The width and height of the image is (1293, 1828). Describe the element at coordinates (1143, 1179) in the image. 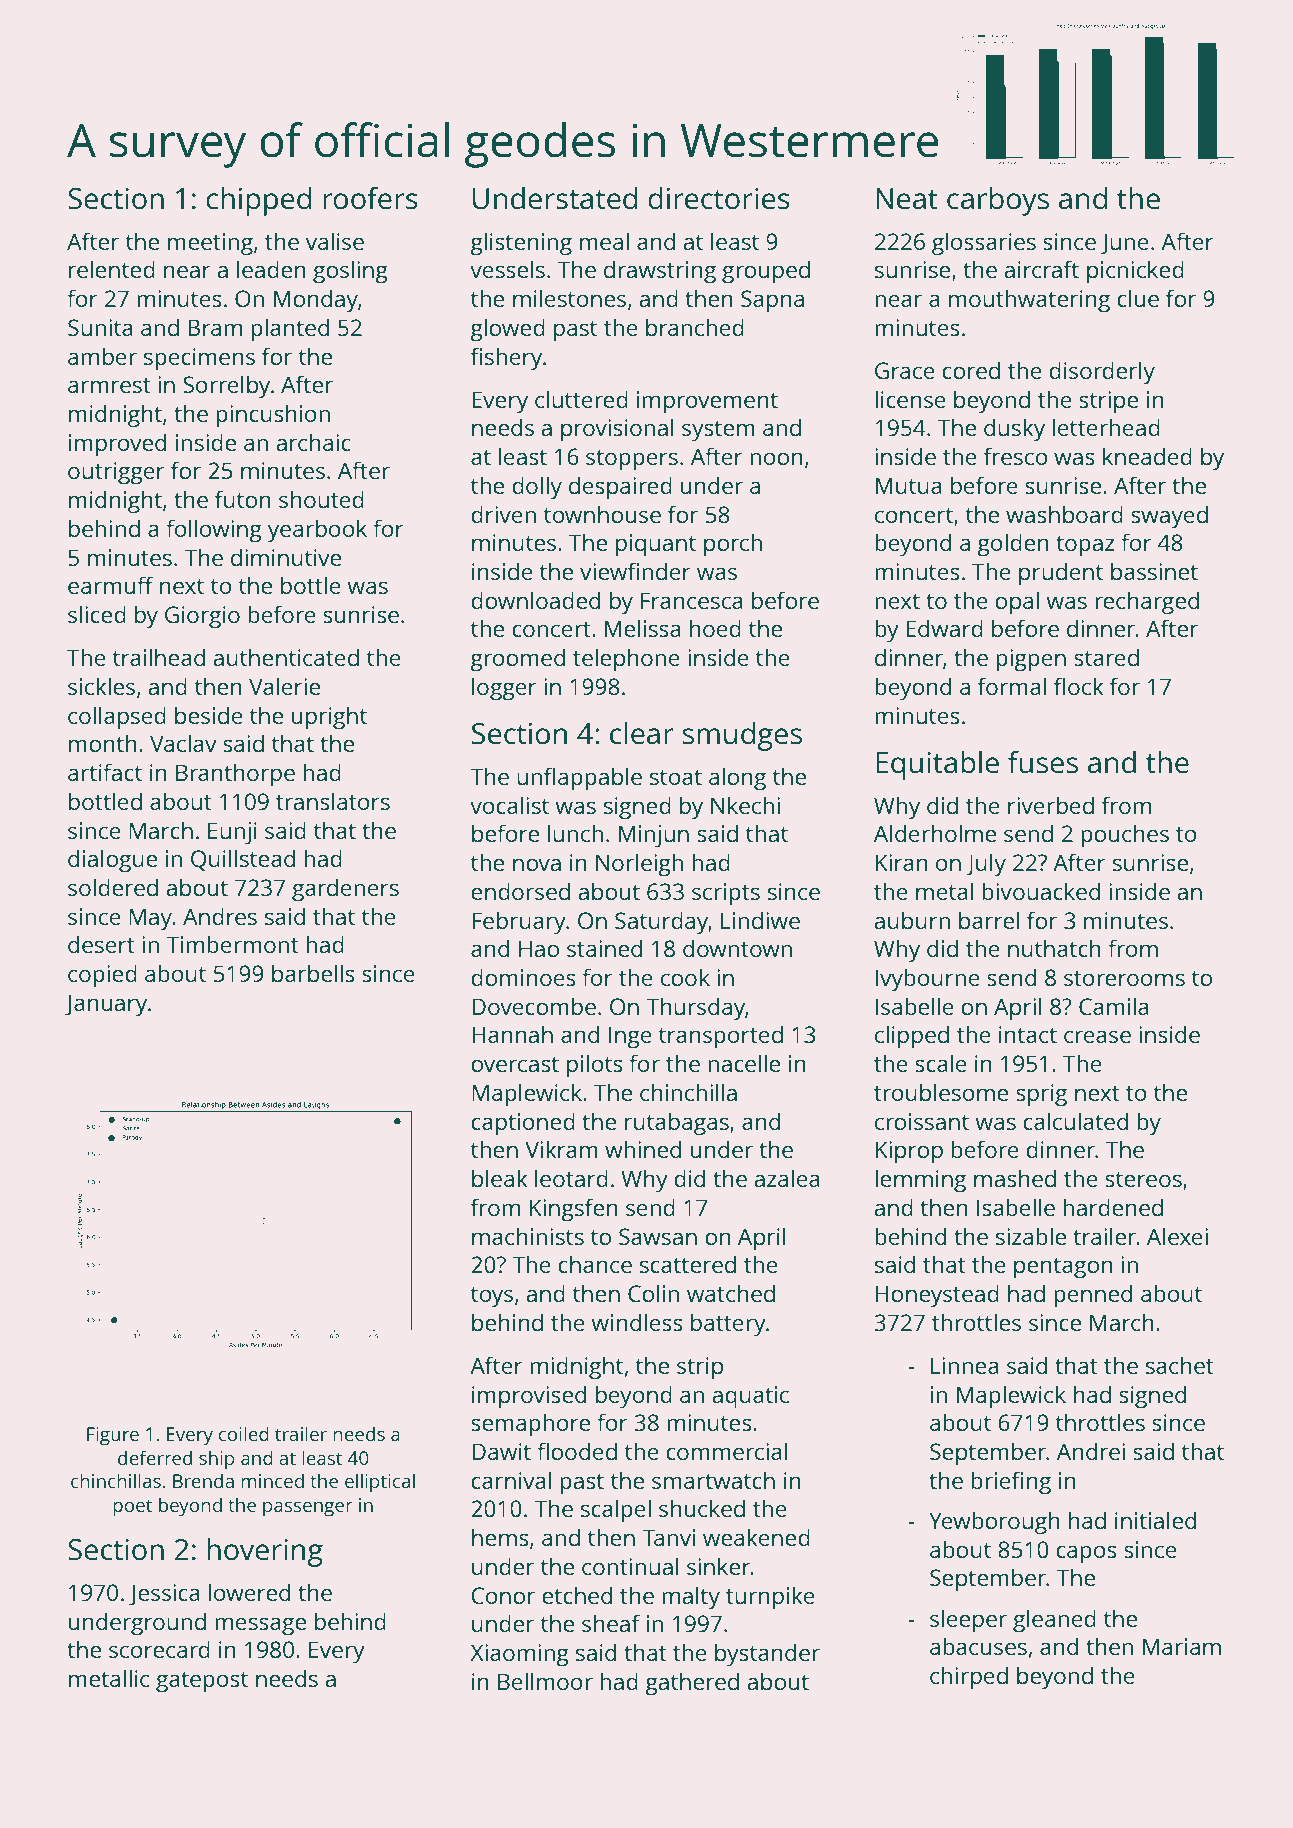

I see `stereos` at that location.
